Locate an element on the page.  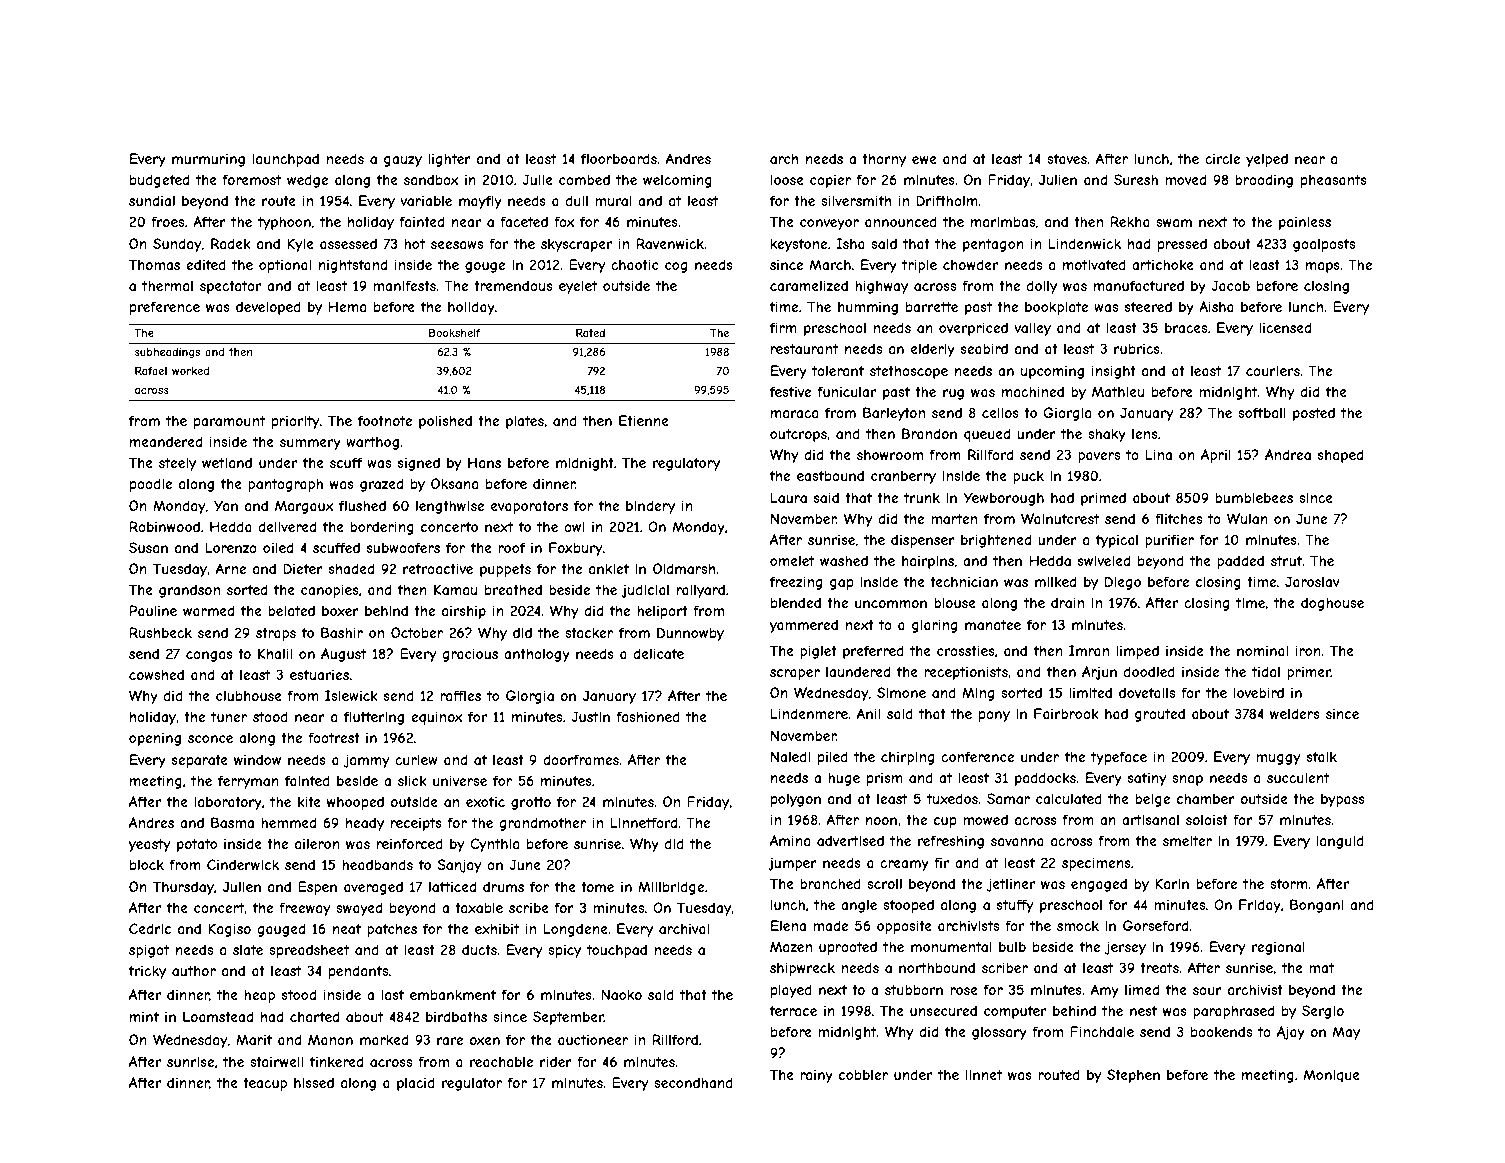
estuaries is located at coordinates (319, 674).
